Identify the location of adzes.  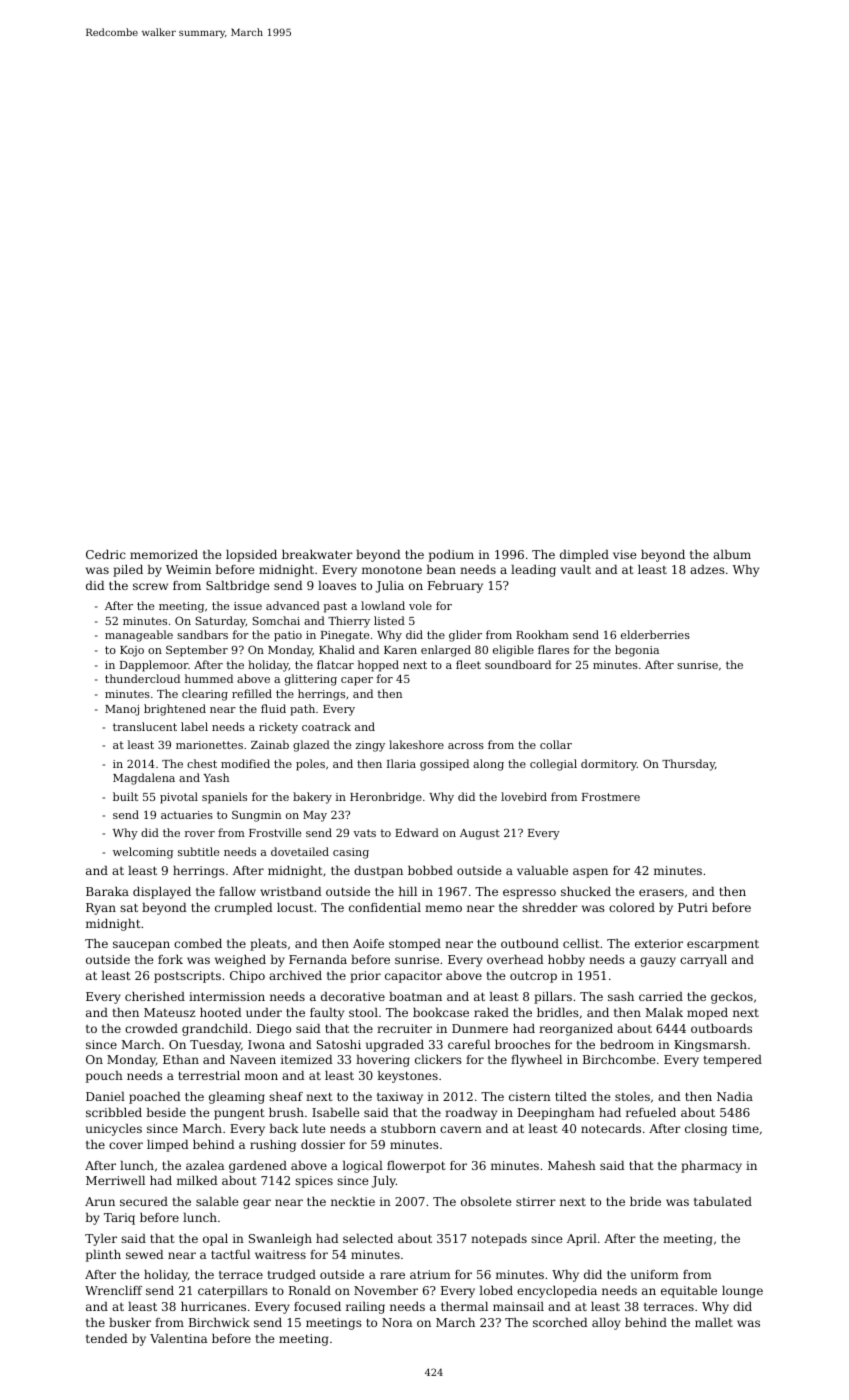
(707, 569).
